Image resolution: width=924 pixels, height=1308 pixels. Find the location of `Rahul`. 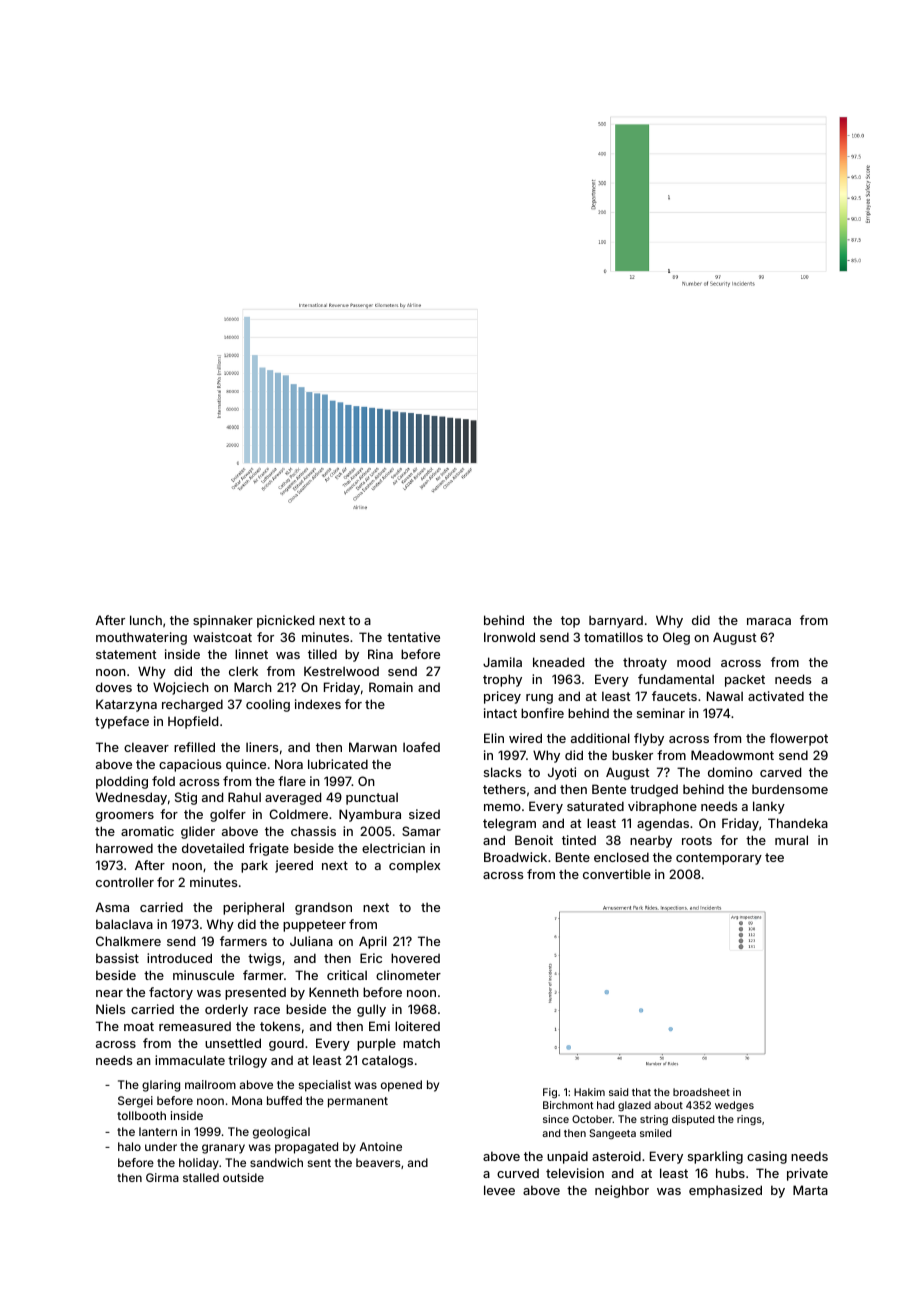

Rahul is located at coordinates (244, 797).
